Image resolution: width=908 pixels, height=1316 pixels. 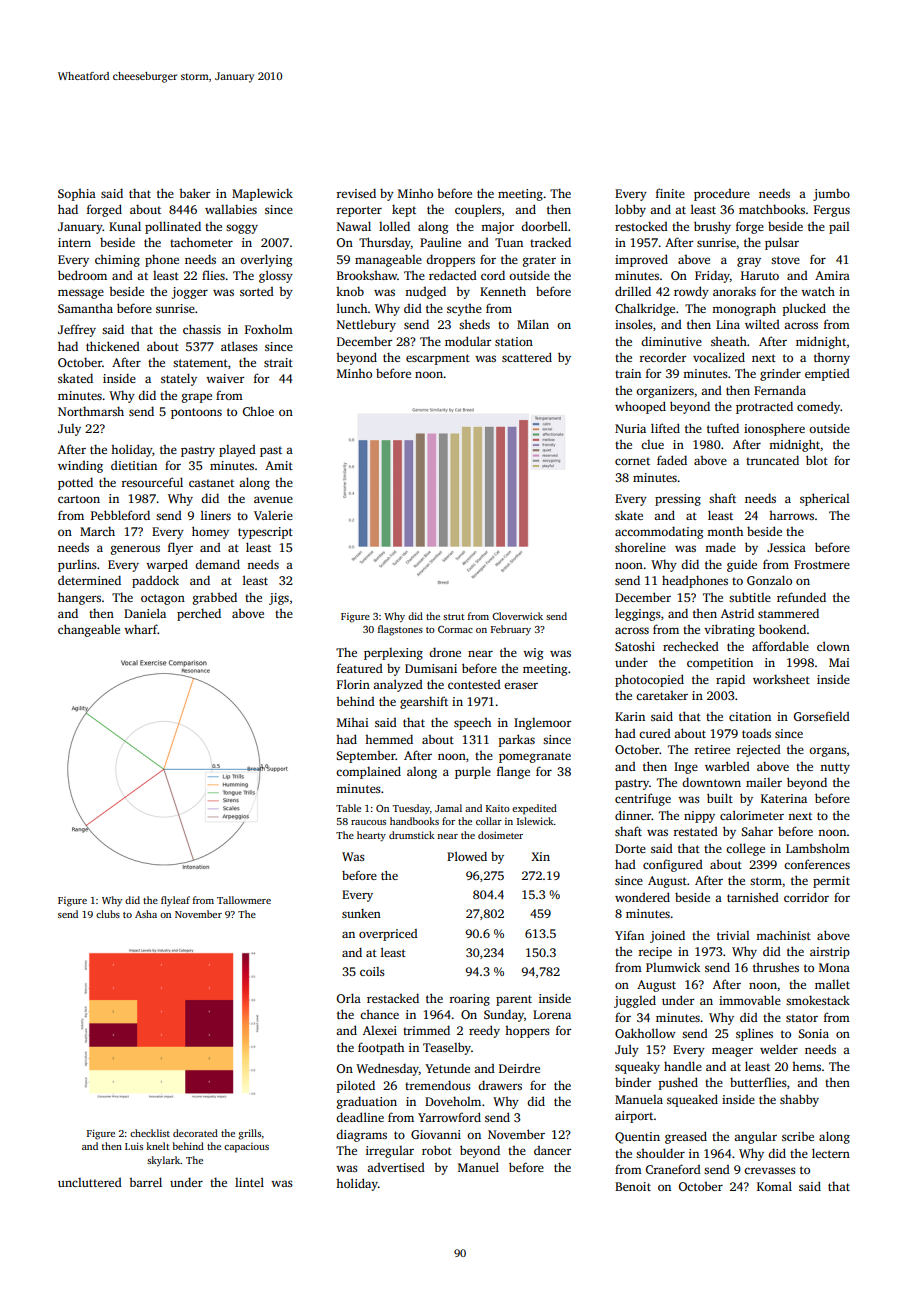 What do you see at coordinates (678, 500) in the screenshot?
I see `pressing` at bounding box center [678, 500].
